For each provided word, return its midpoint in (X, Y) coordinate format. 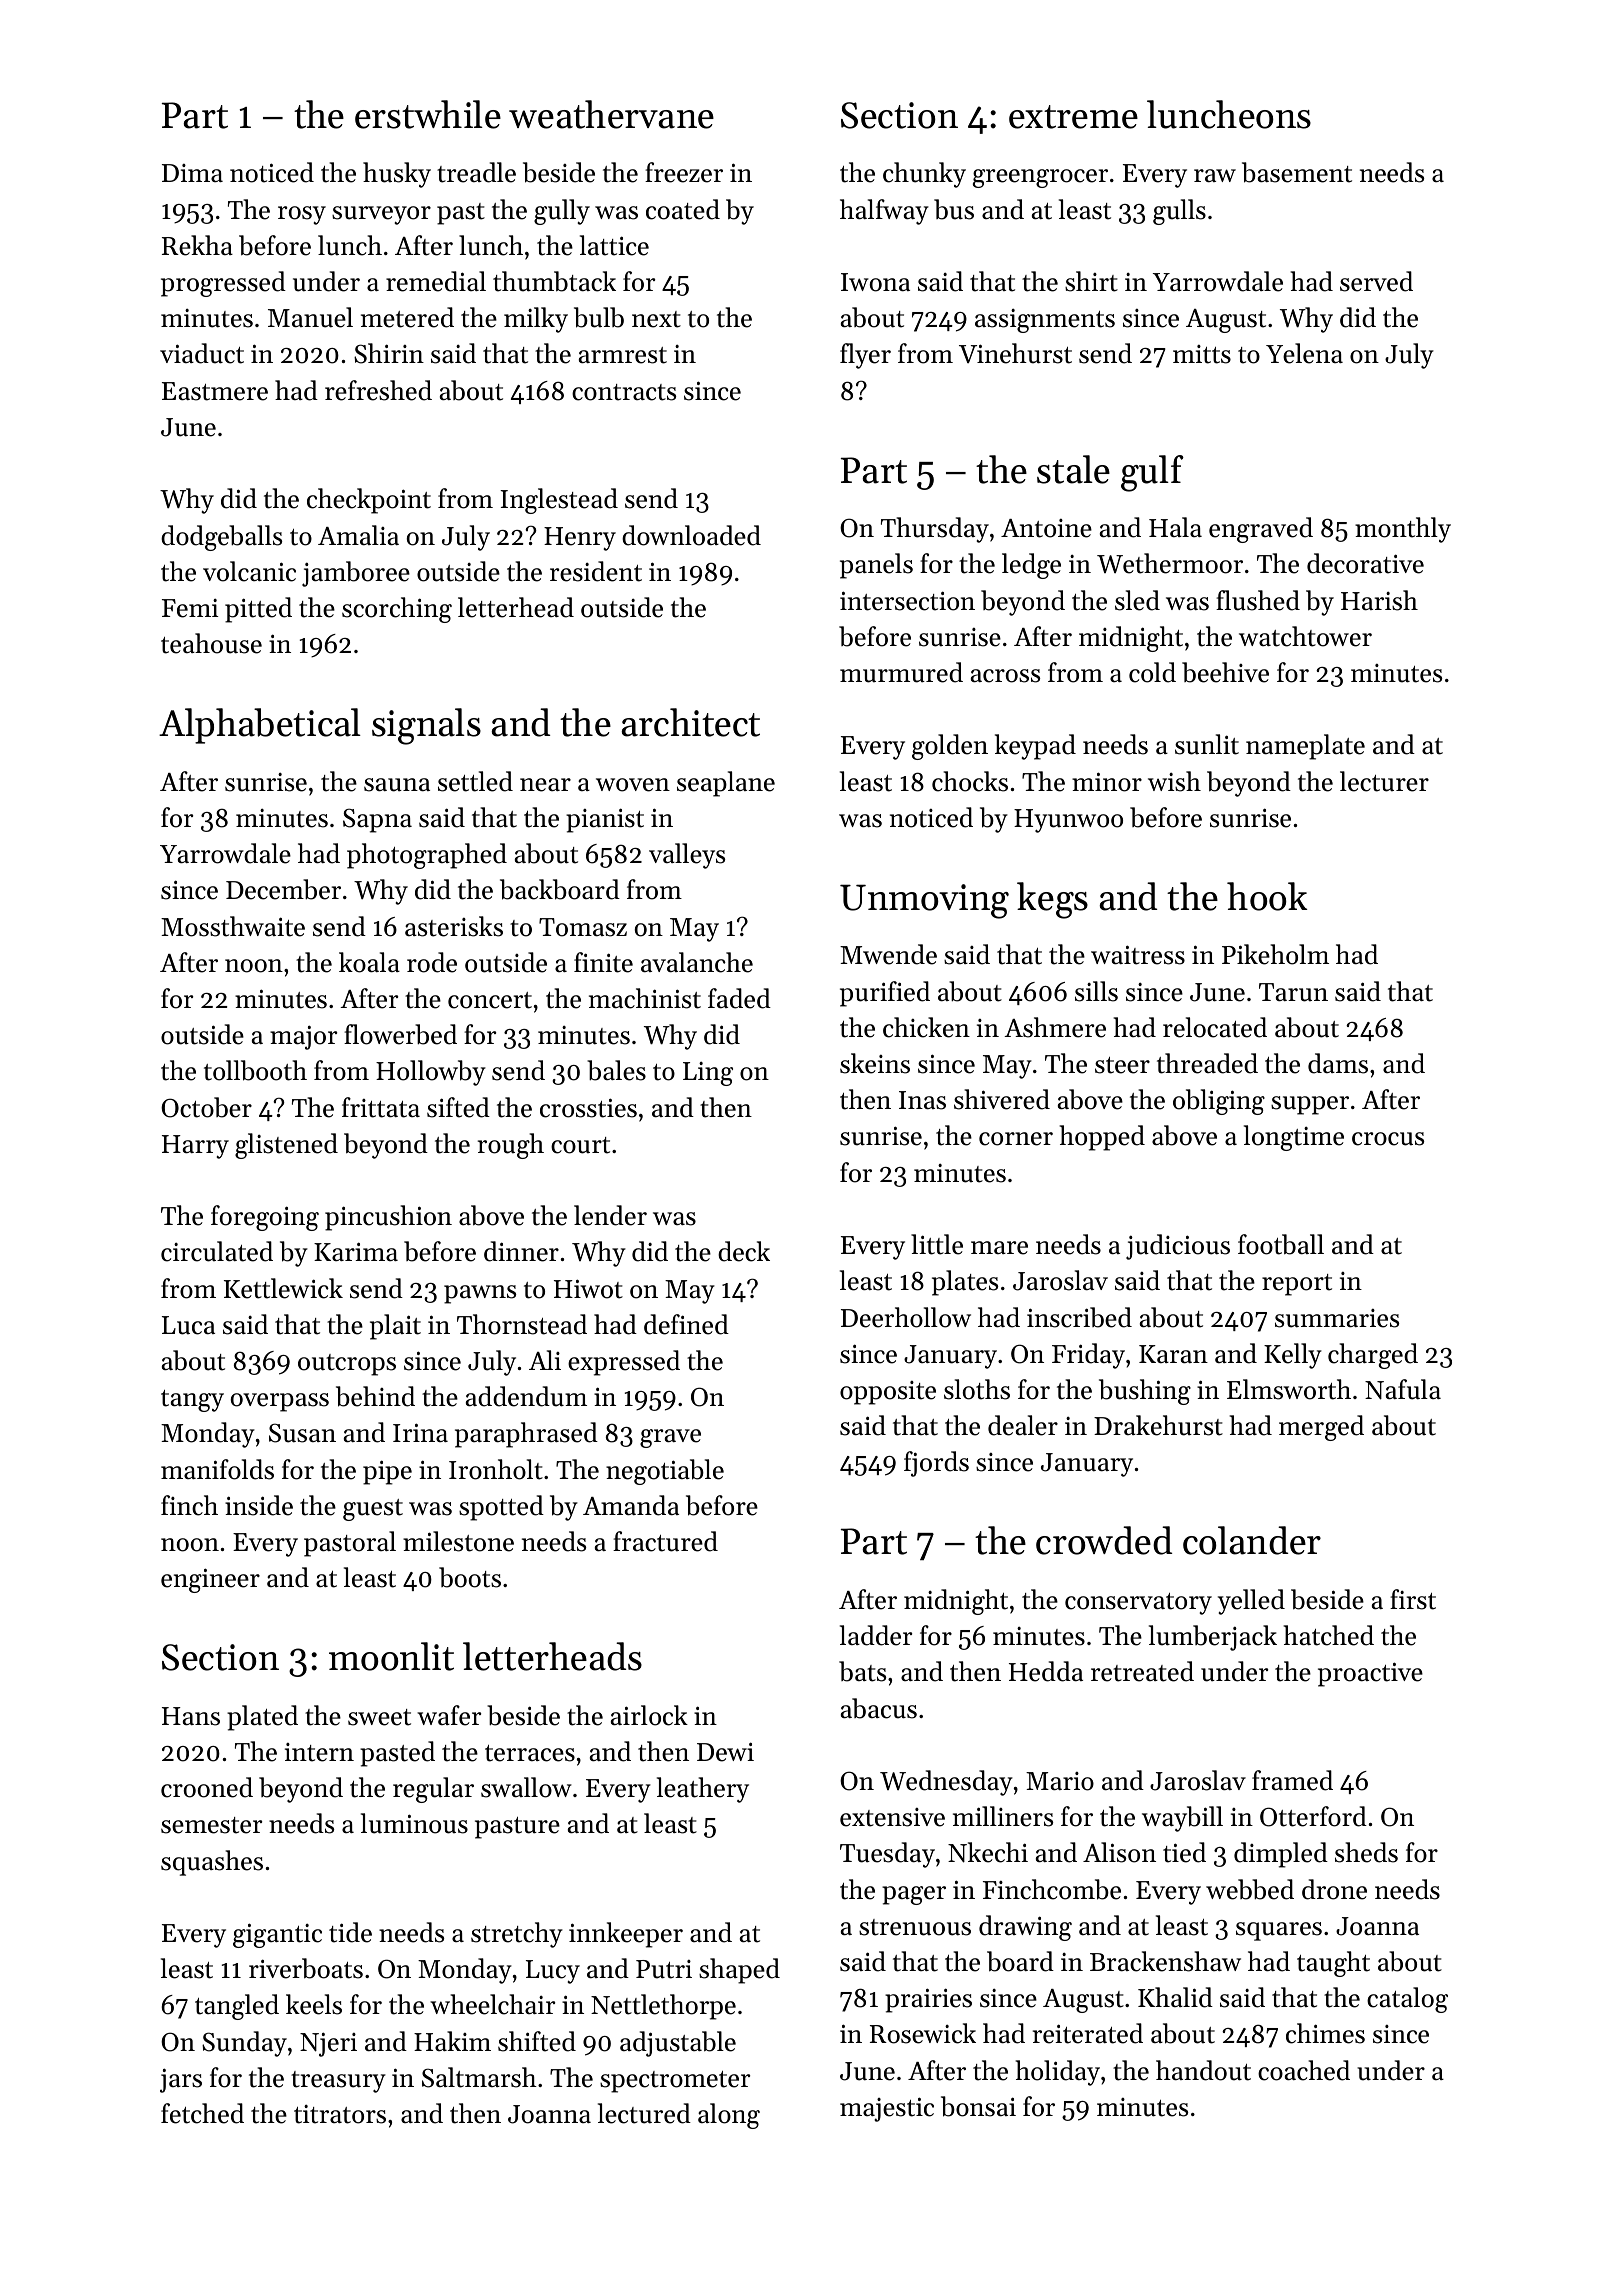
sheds (1366, 1852)
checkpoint (369, 501)
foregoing (265, 1218)
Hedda (1046, 1671)
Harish (1379, 600)
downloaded (691, 535)
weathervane (611, 114)
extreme (1073, 117)
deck (744, 1251)
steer (1122, 1065)
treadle (476, 172)
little (937, 1244)
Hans (191, 1716)
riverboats (306, 1968)
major (303, 1037)
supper (1310, 1105)
